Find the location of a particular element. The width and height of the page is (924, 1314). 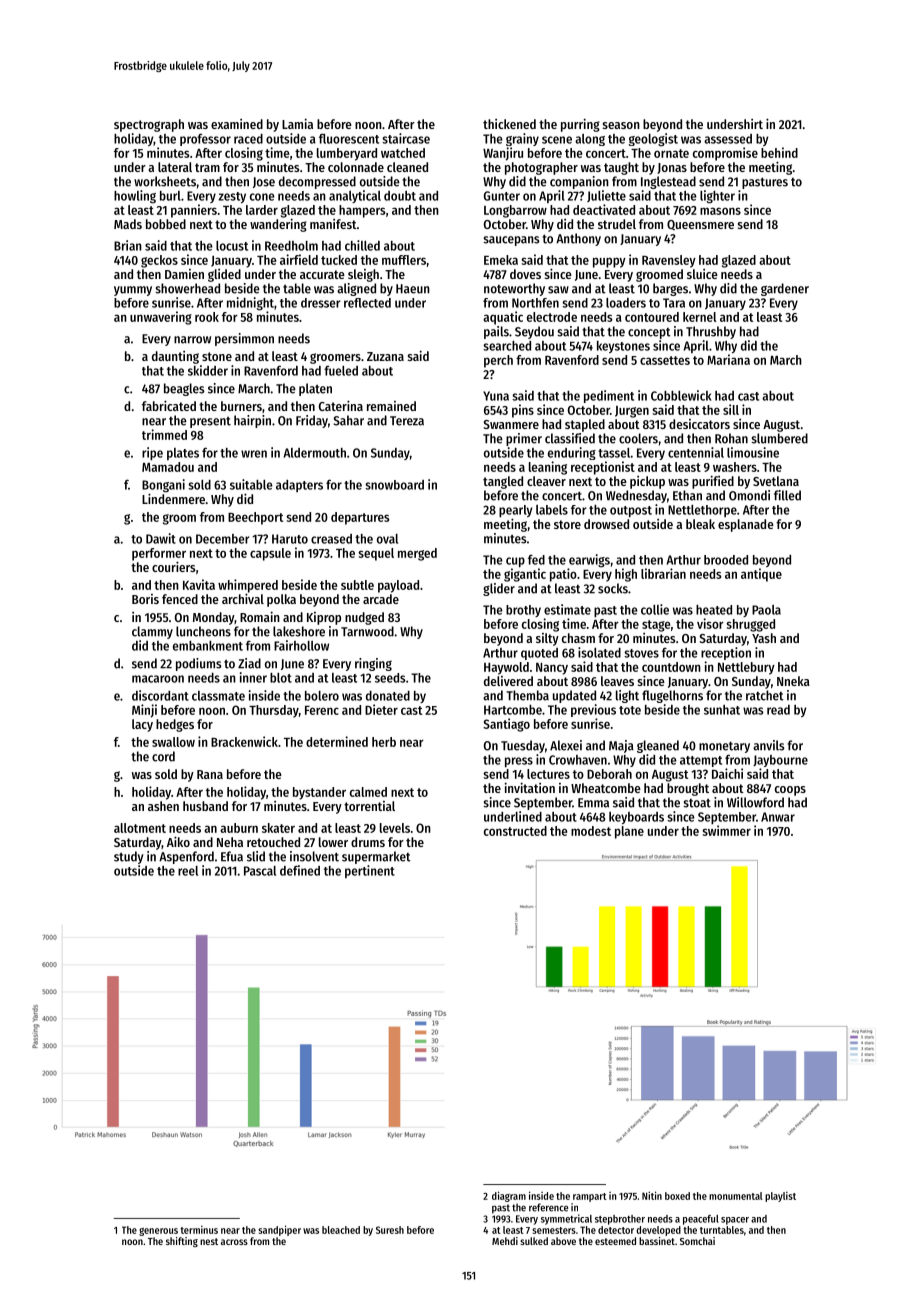

coops is located at coordinates (790, 791).
